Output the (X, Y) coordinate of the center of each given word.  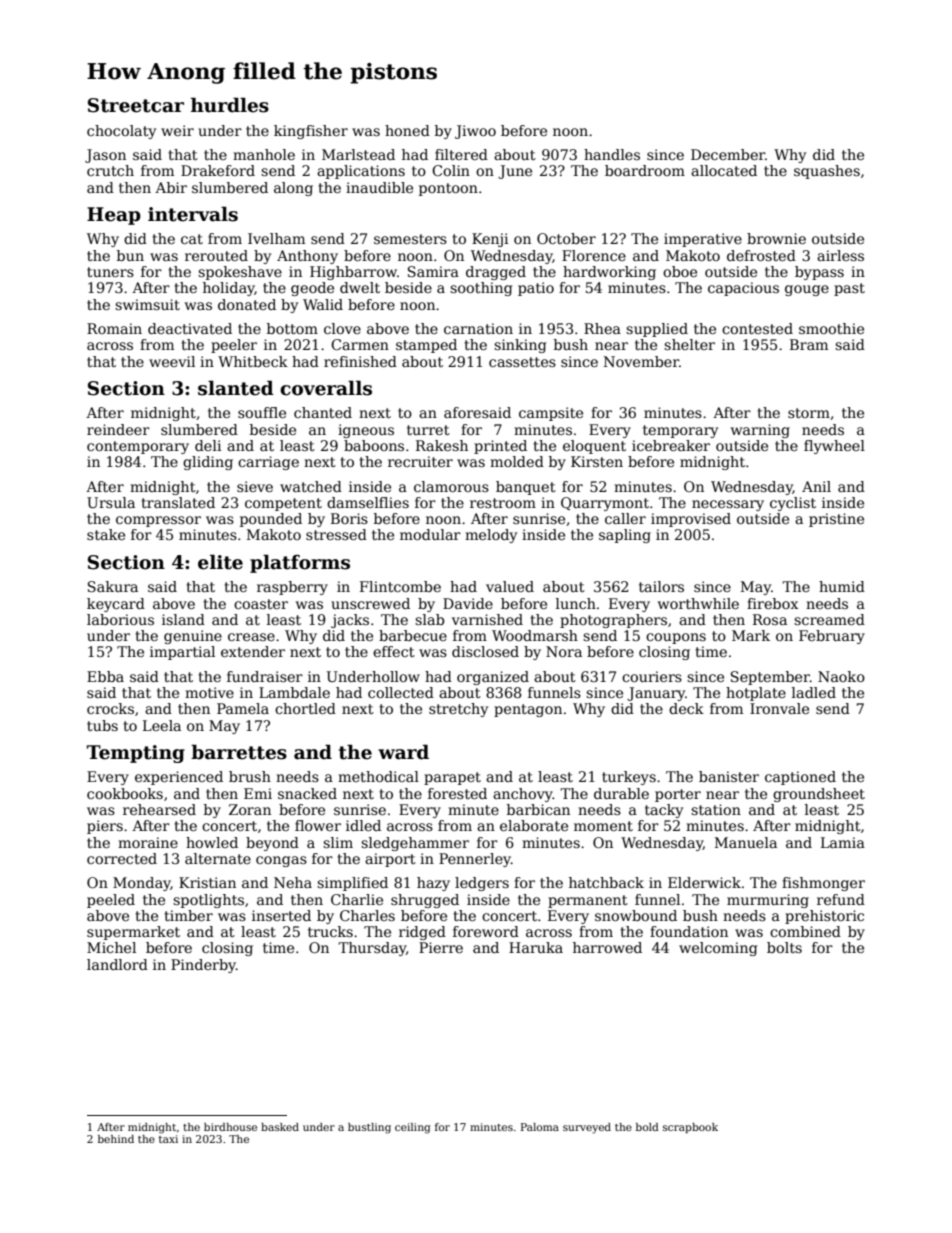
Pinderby (203, 966)
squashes (827, 172)
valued (510, 586)
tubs (102, 725)
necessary (728, 505)
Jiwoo (475, 132)
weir (177, 130)
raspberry (292, 588)
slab (429, 619)
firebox (772, 603)
